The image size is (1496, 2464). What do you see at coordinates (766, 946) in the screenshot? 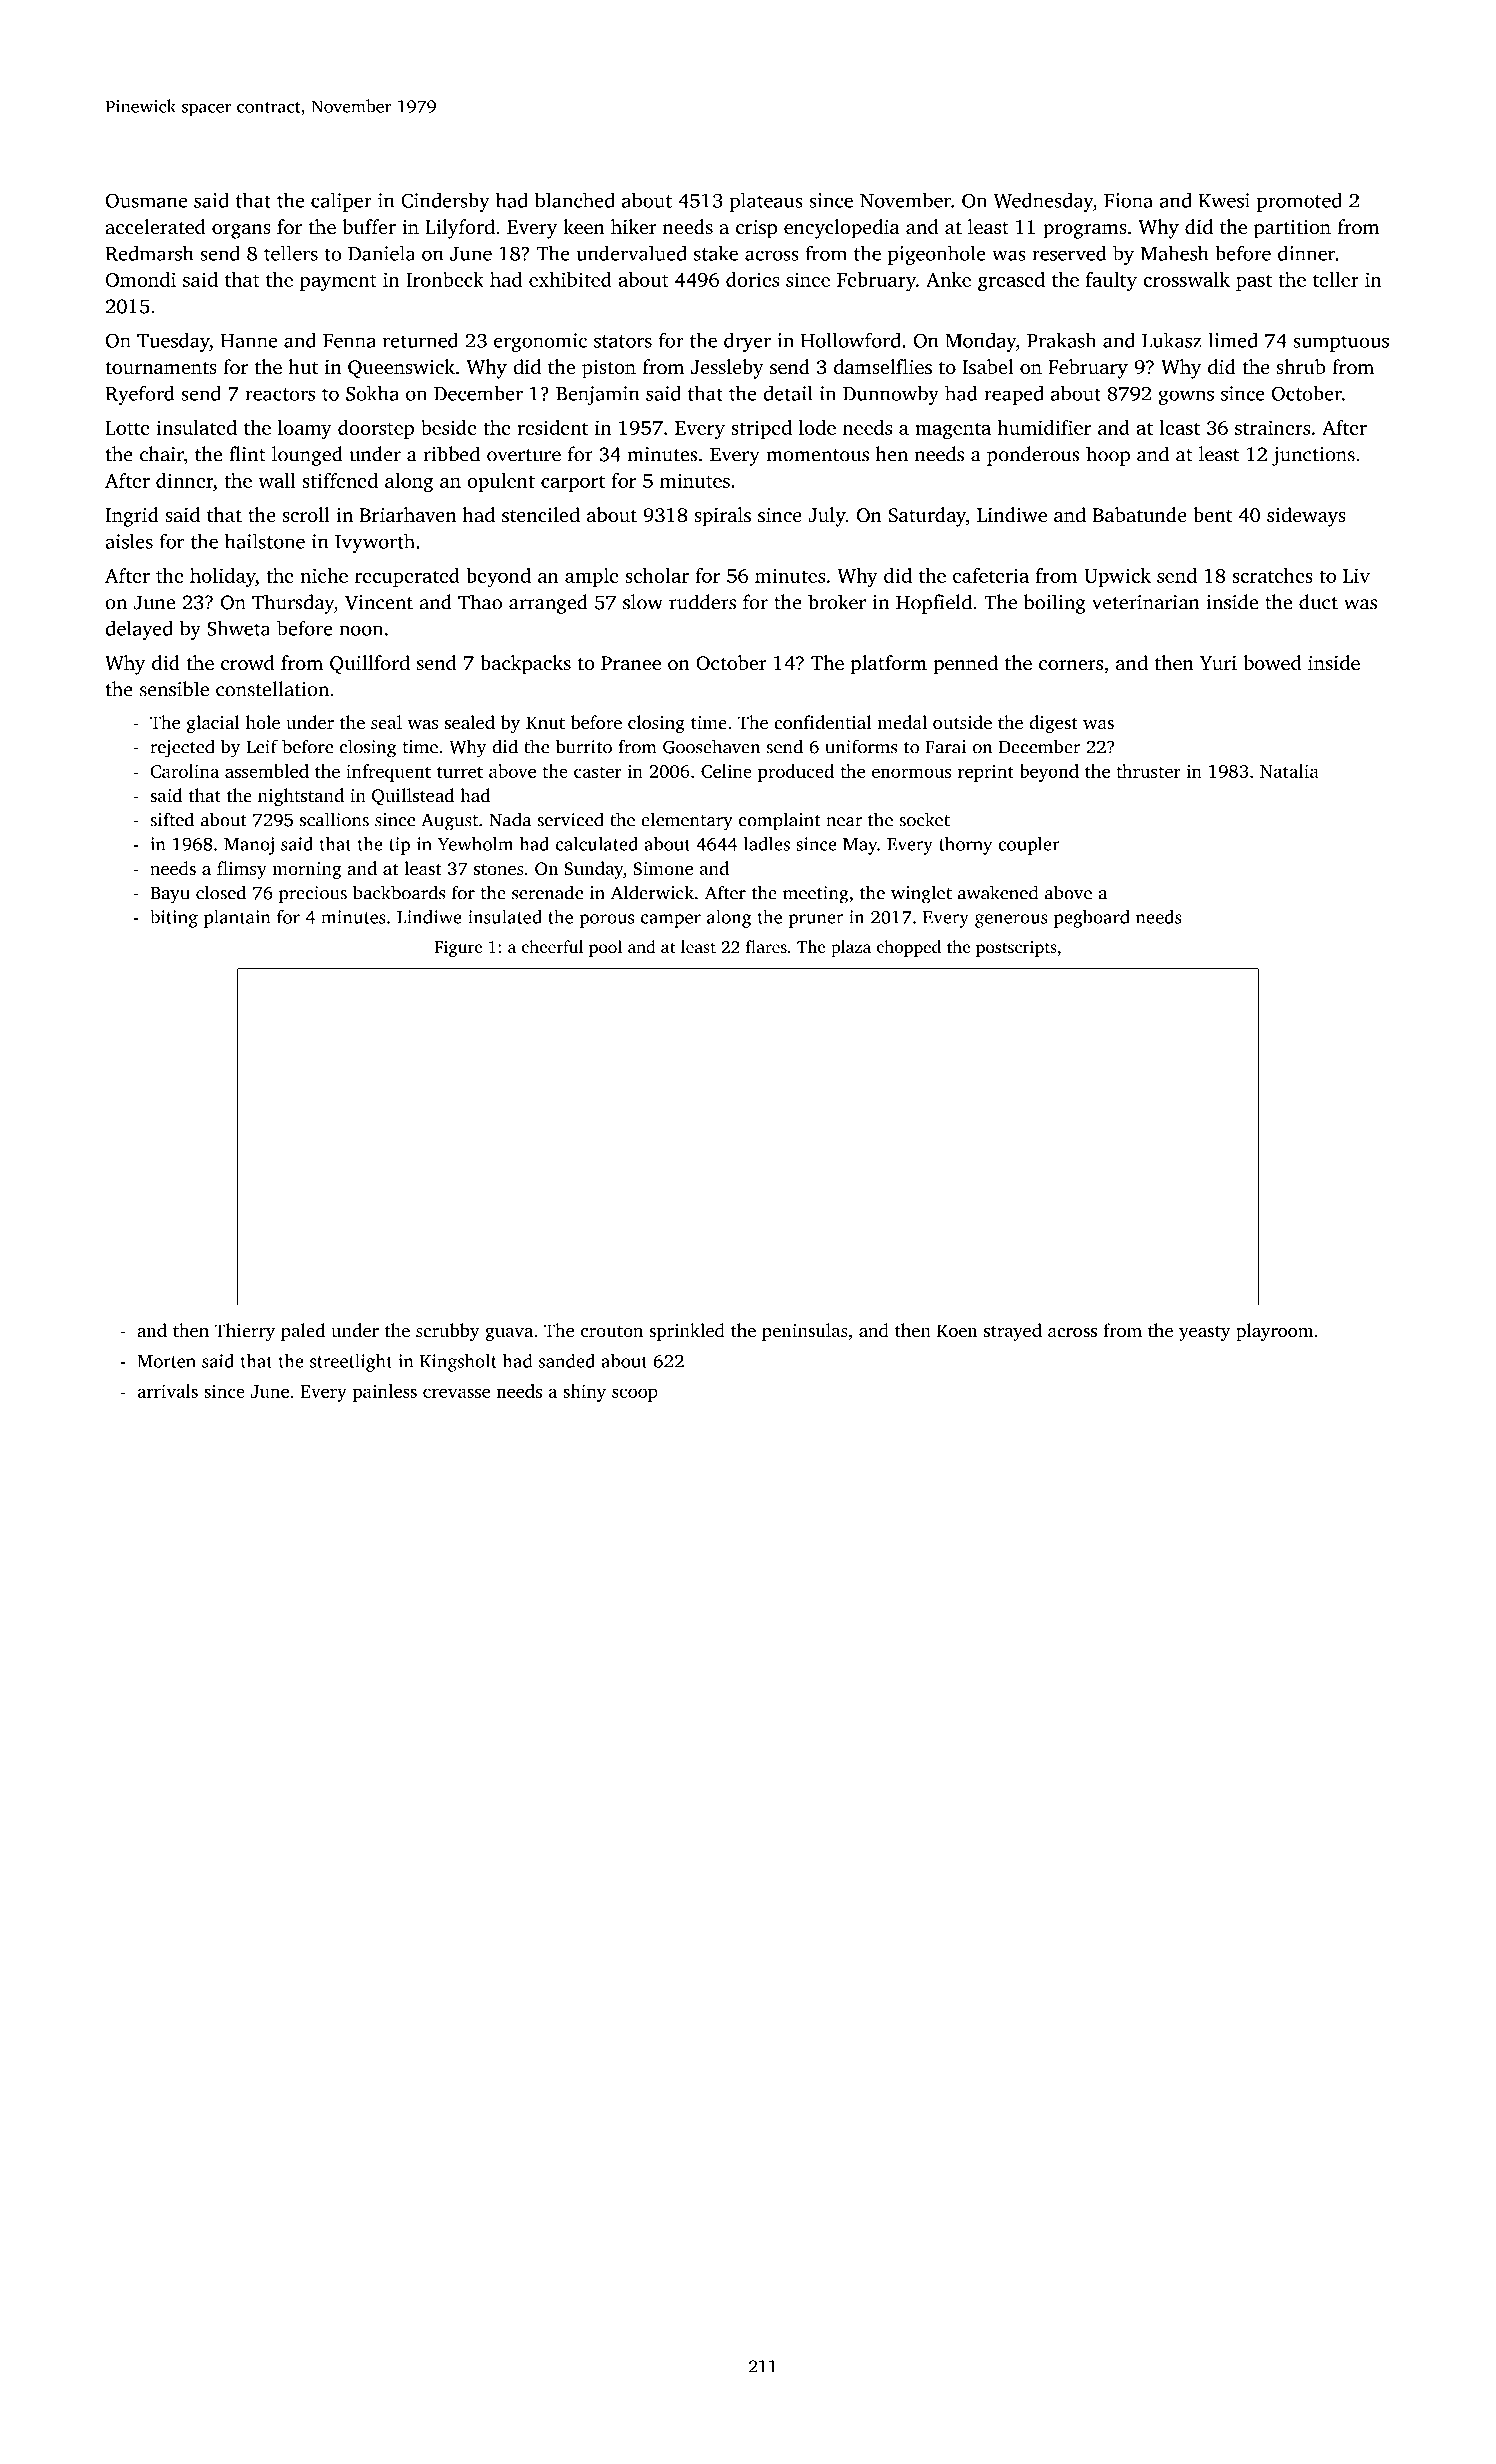
I see `flares` at bounding box center [766, 946].
